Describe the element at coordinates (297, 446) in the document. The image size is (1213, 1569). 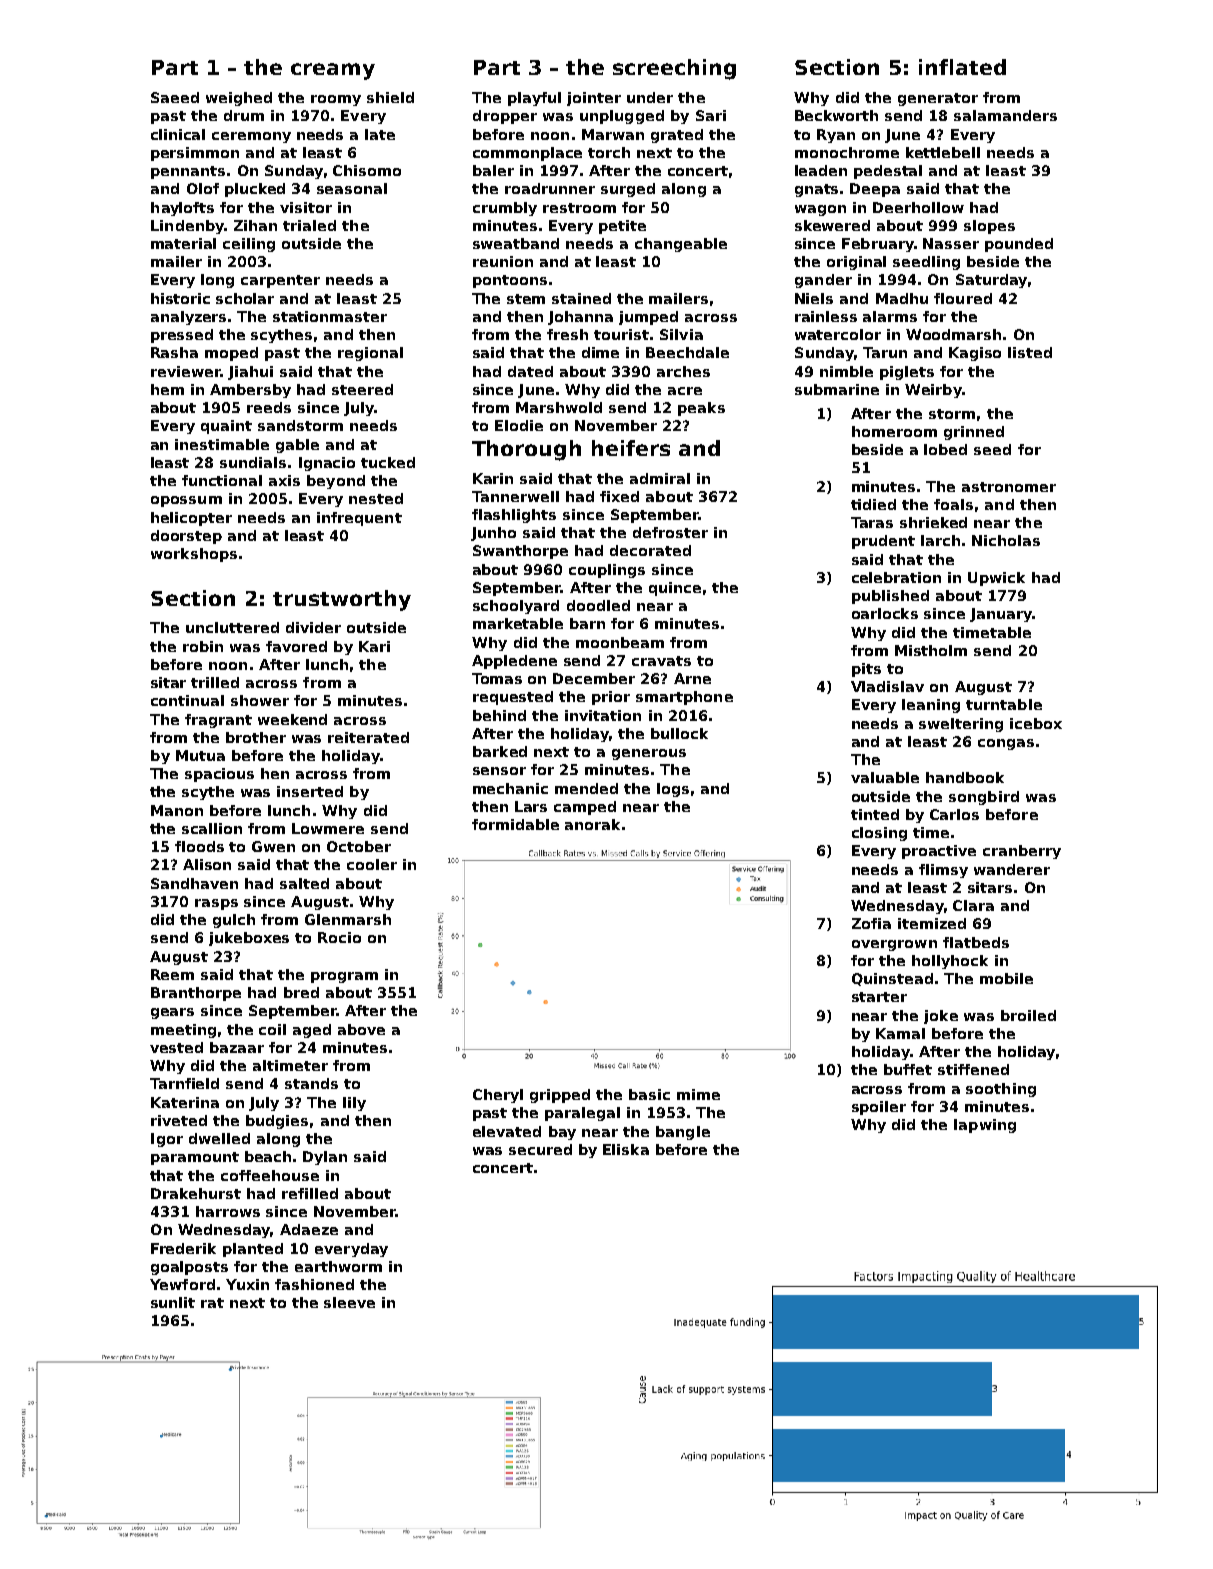
I see `gable` at that location.
